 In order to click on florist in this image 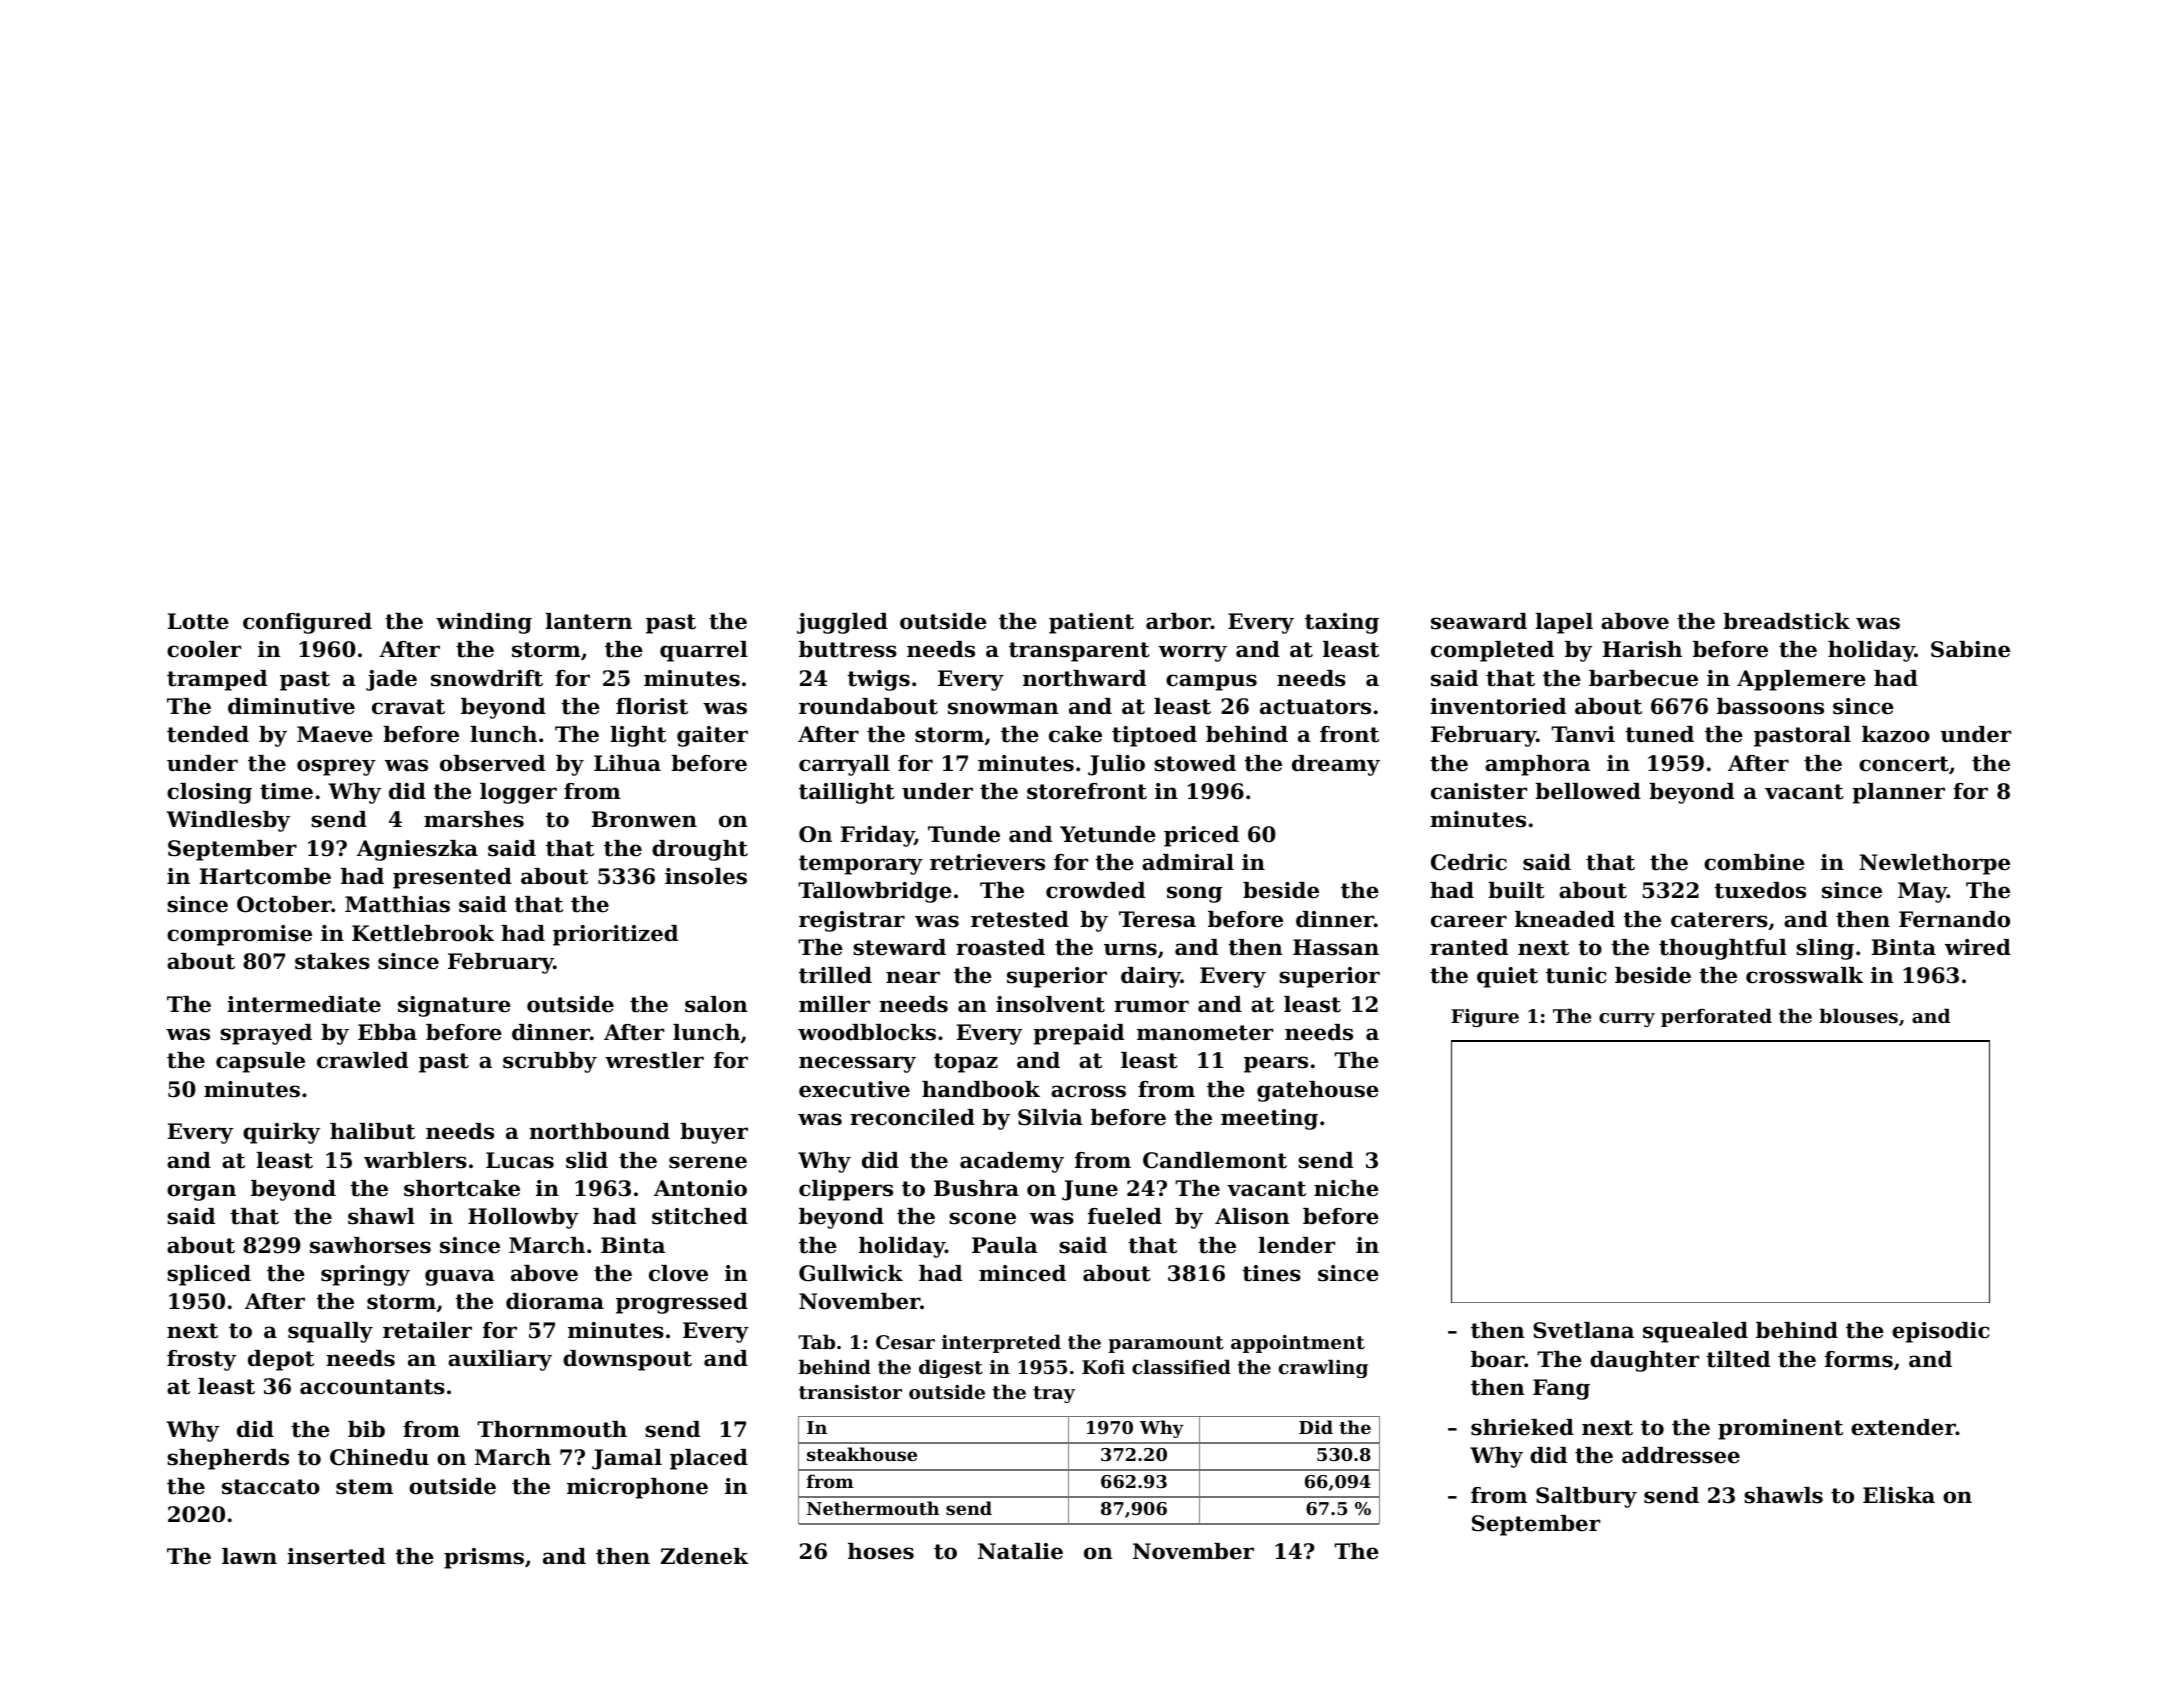, I will do `click(652, 706)`.
